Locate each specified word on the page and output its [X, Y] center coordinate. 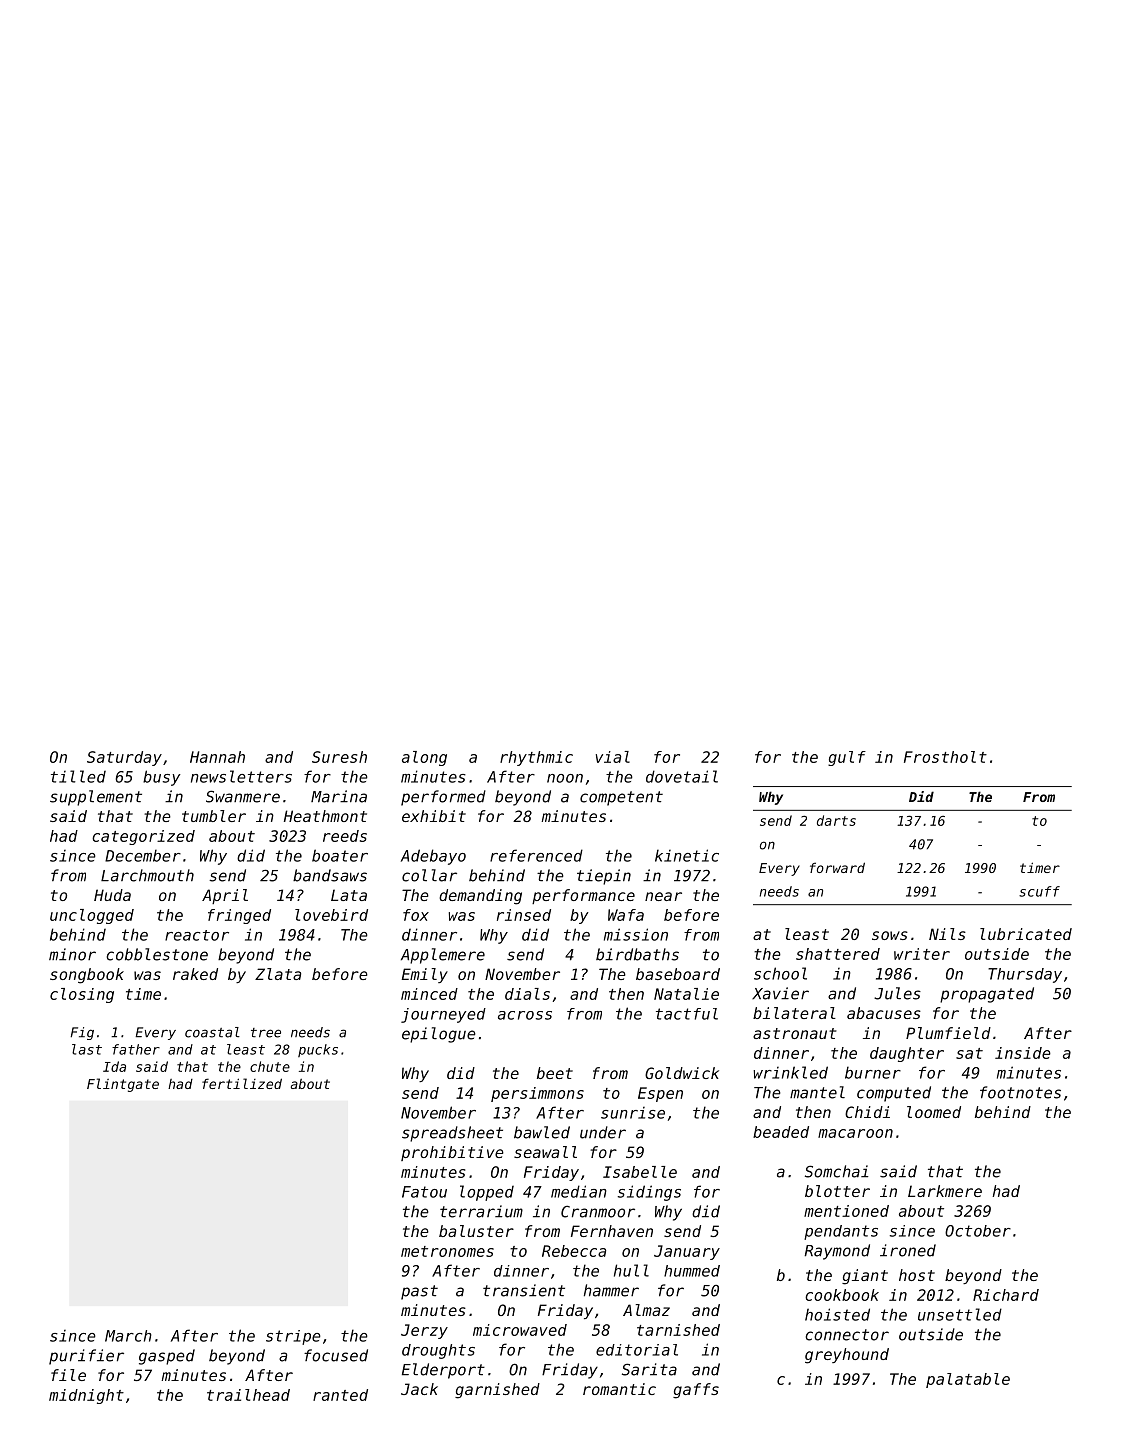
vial [613, 757]
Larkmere [945, 1191]
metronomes [447, 1251]
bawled [542, 1132]
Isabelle [640, 1172]
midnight [86, 1396]
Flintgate [123, 1085]
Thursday [1025, 975]
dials [527, 994]
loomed [934, 1112]
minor [72, 954]
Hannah [217, 757]
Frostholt [945, 757]
